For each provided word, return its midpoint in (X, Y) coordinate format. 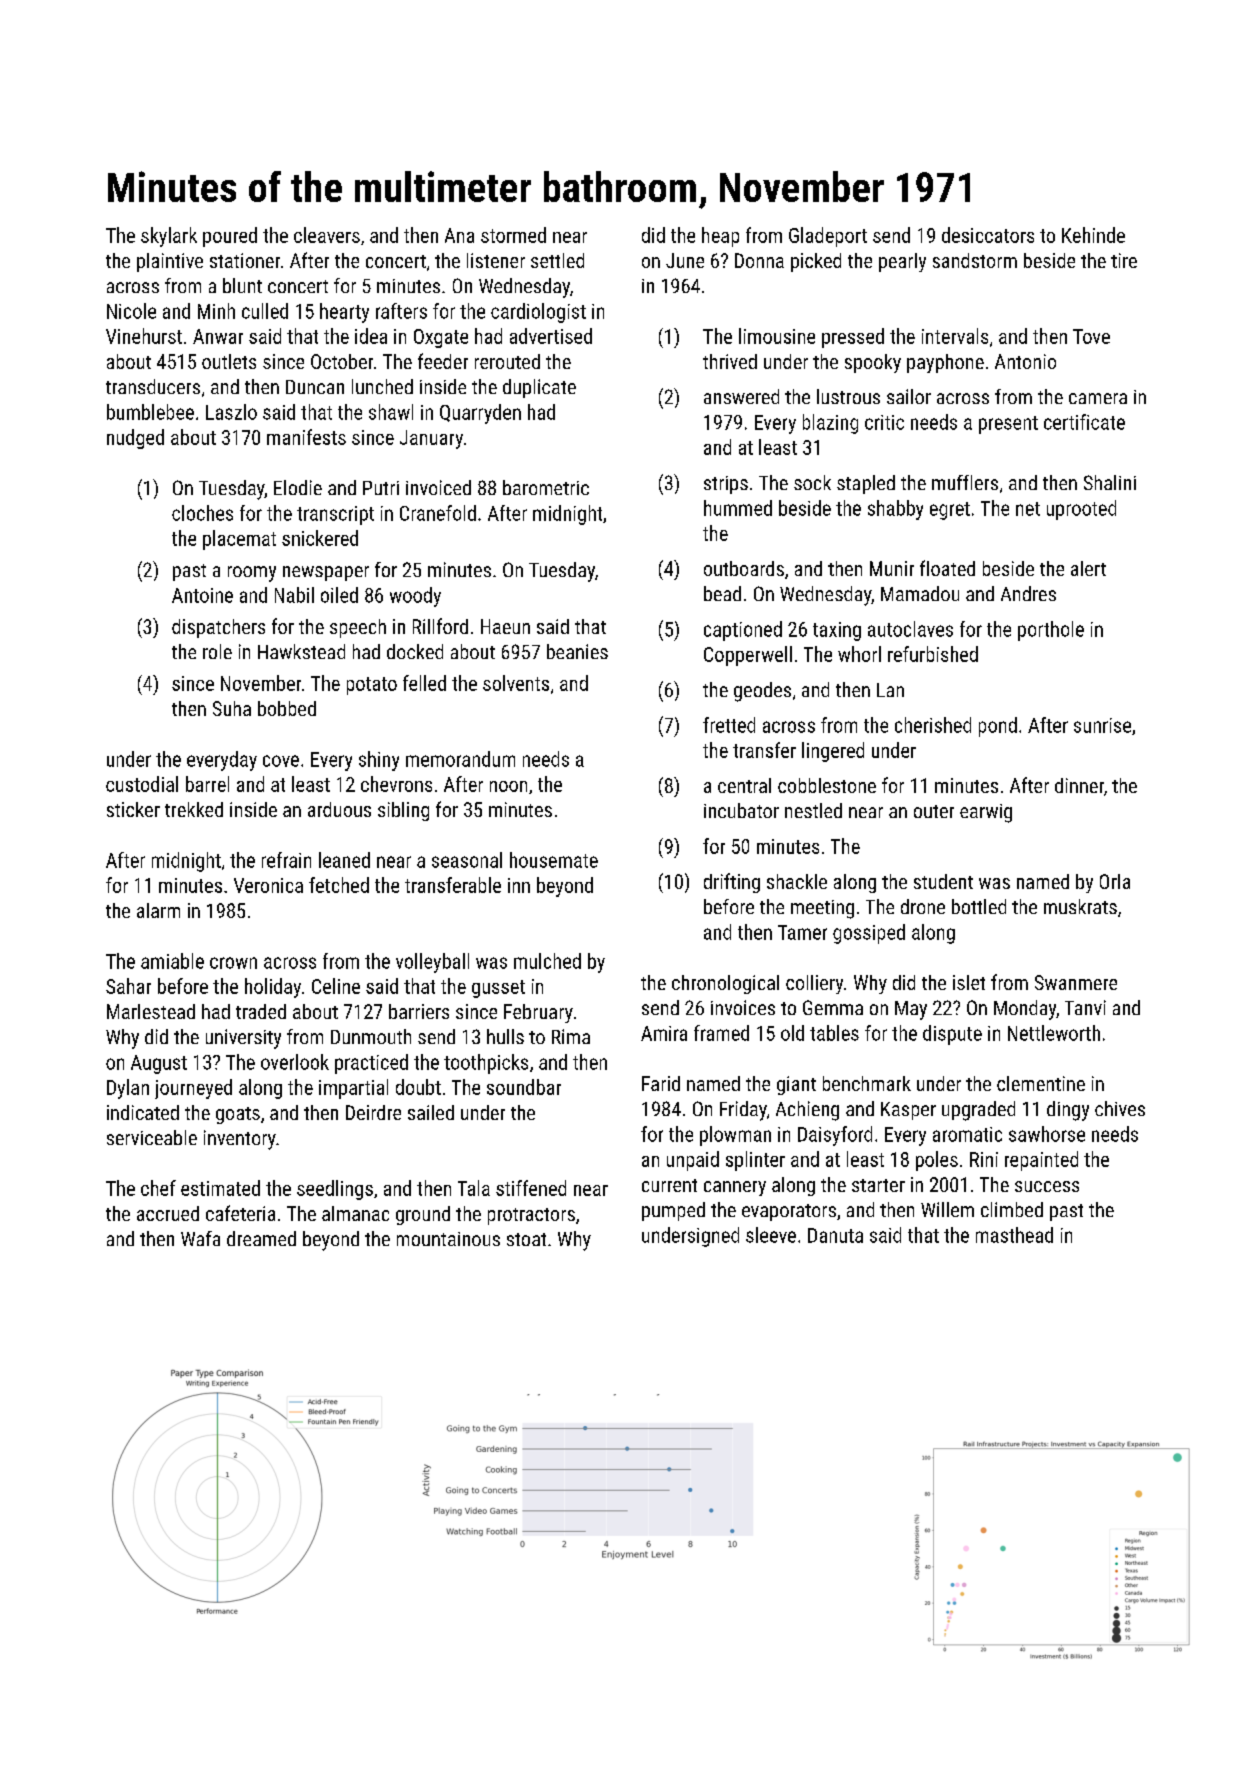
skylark (169, 237)
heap (720, 237)
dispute (952, 1035)
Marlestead (151, 1011)
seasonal (467, 860)
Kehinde (1093, 235)
